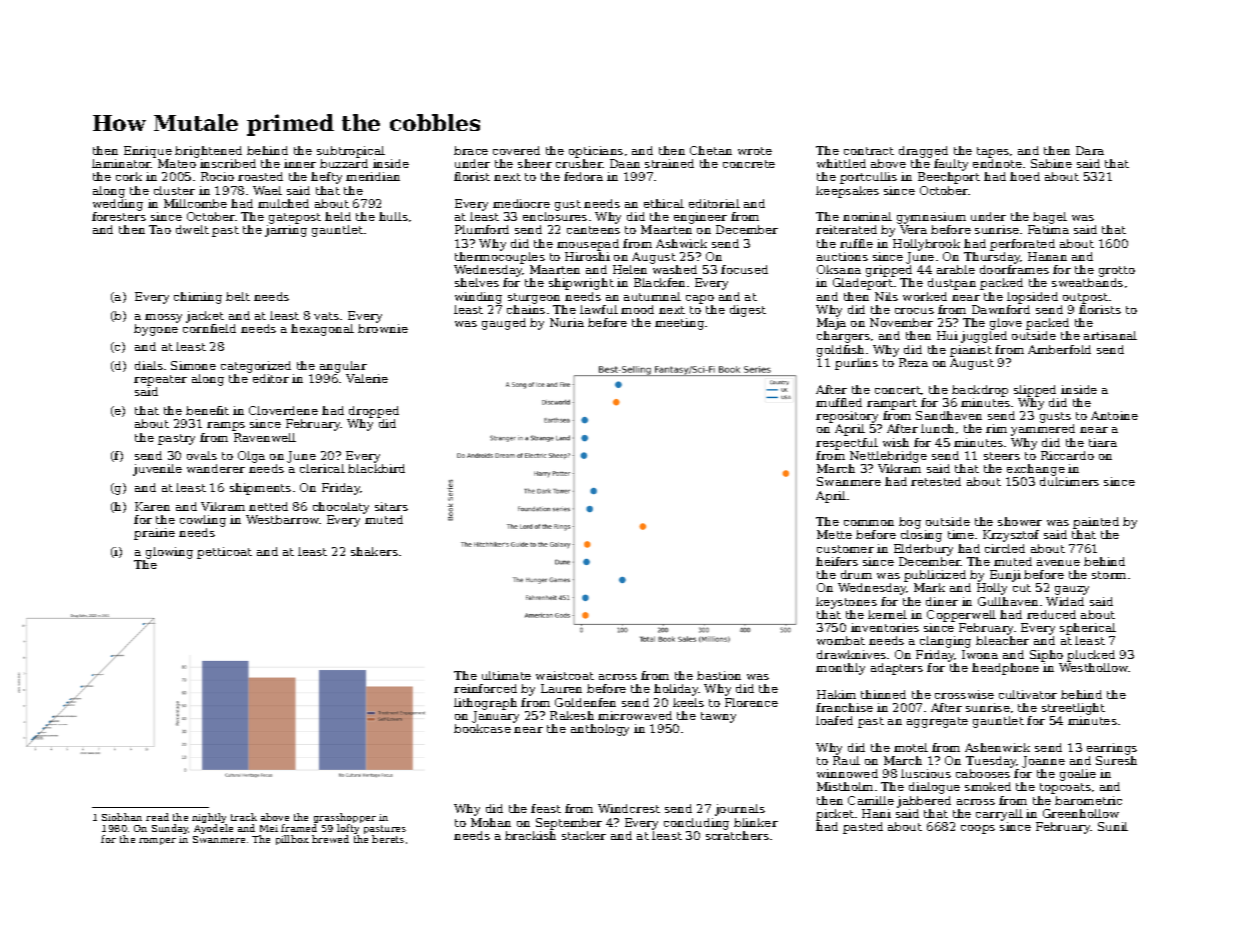 The width and height of the page is (1233, 952). Describe the element at coordinates (937, 428) in the page. I see `lunch` at that location.
